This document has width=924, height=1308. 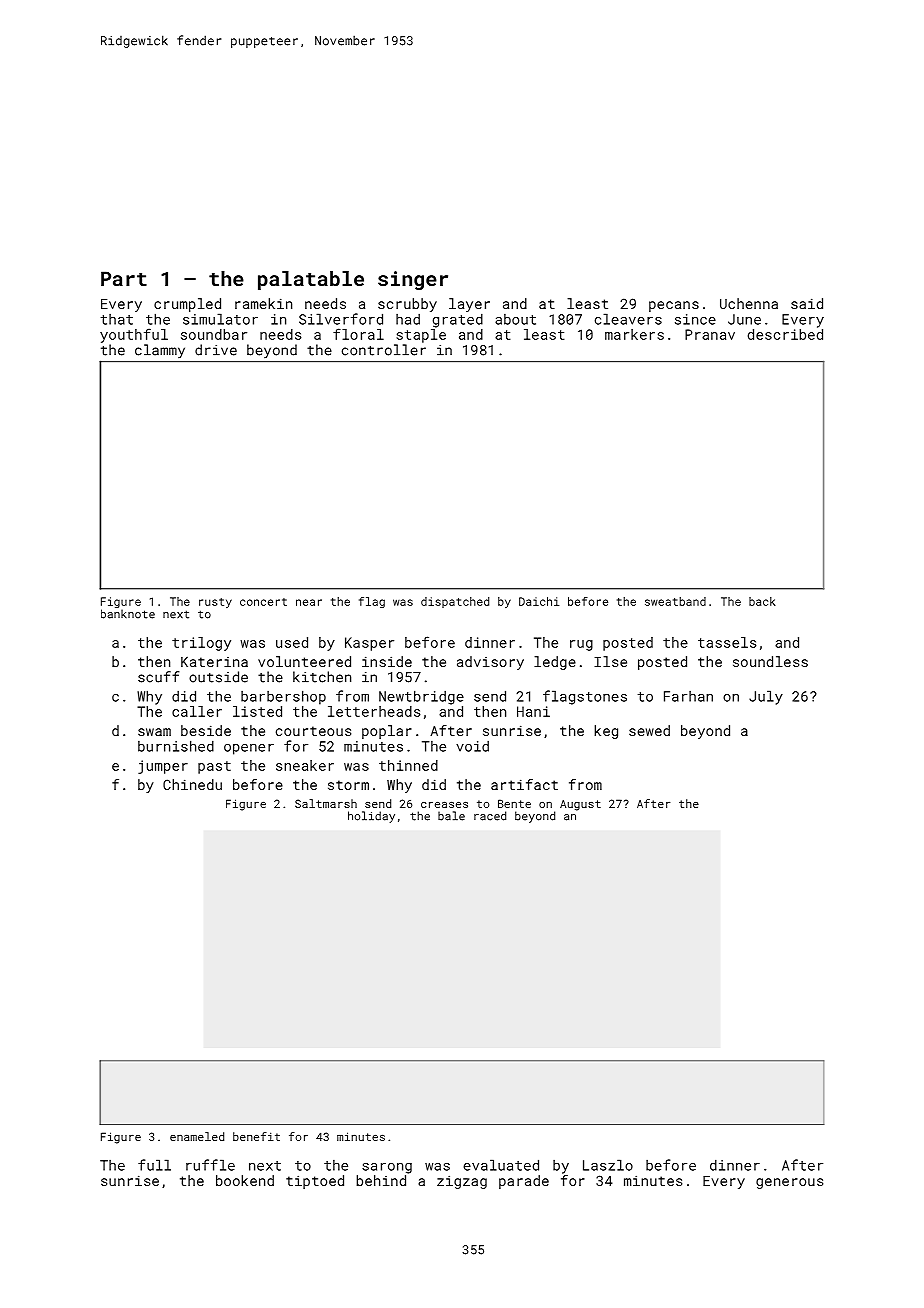 I want to click on jumper, so click(x=163, y=767).
